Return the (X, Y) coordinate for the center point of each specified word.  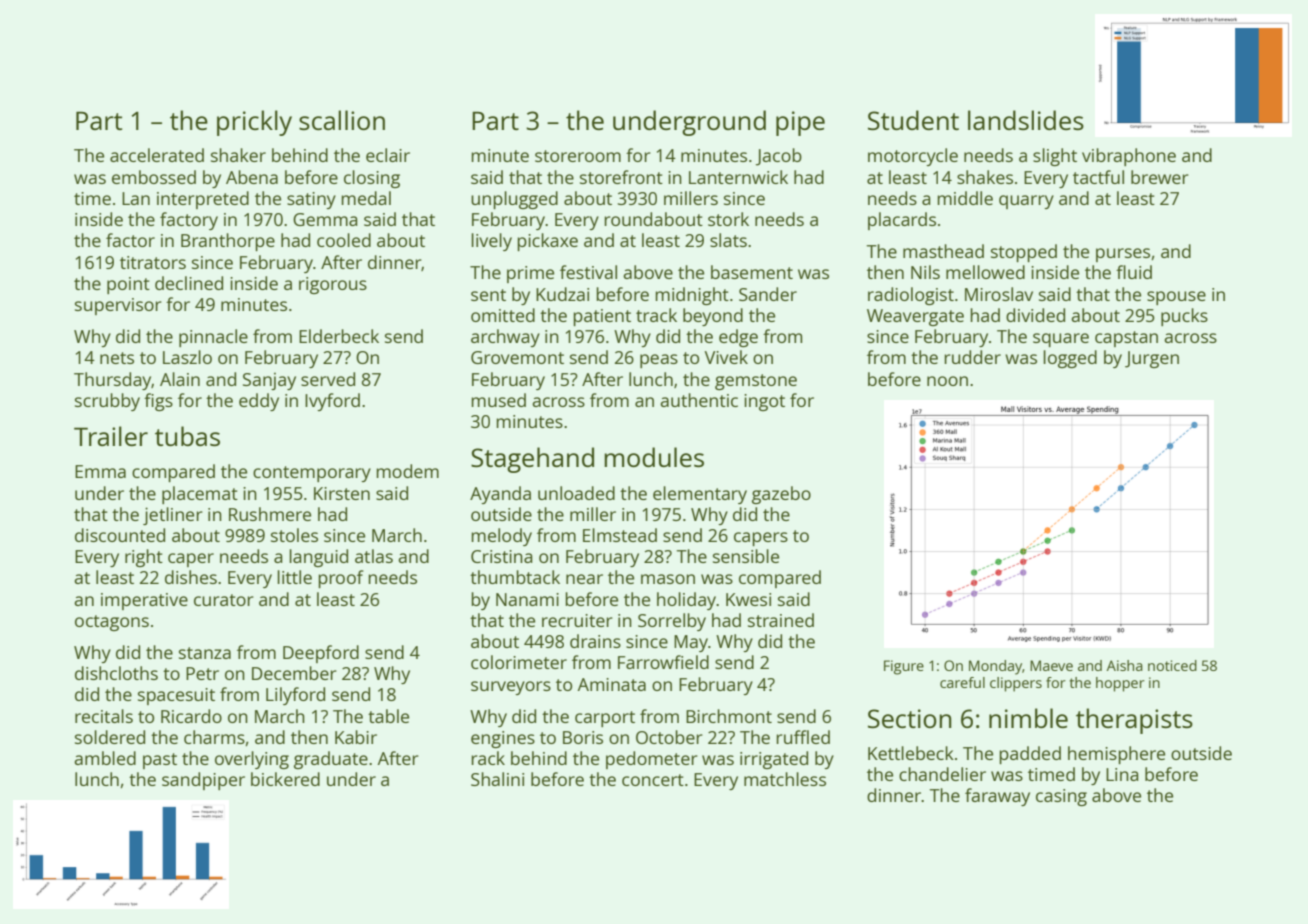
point (128, 285)
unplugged (514, 200)
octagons (112, 623)
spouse (1176, 298)
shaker (238, 155)
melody (502, 537)
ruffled (803, 737)
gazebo (781, 495)
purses (1123, 255)
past (160, 761)
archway (505, 338)
